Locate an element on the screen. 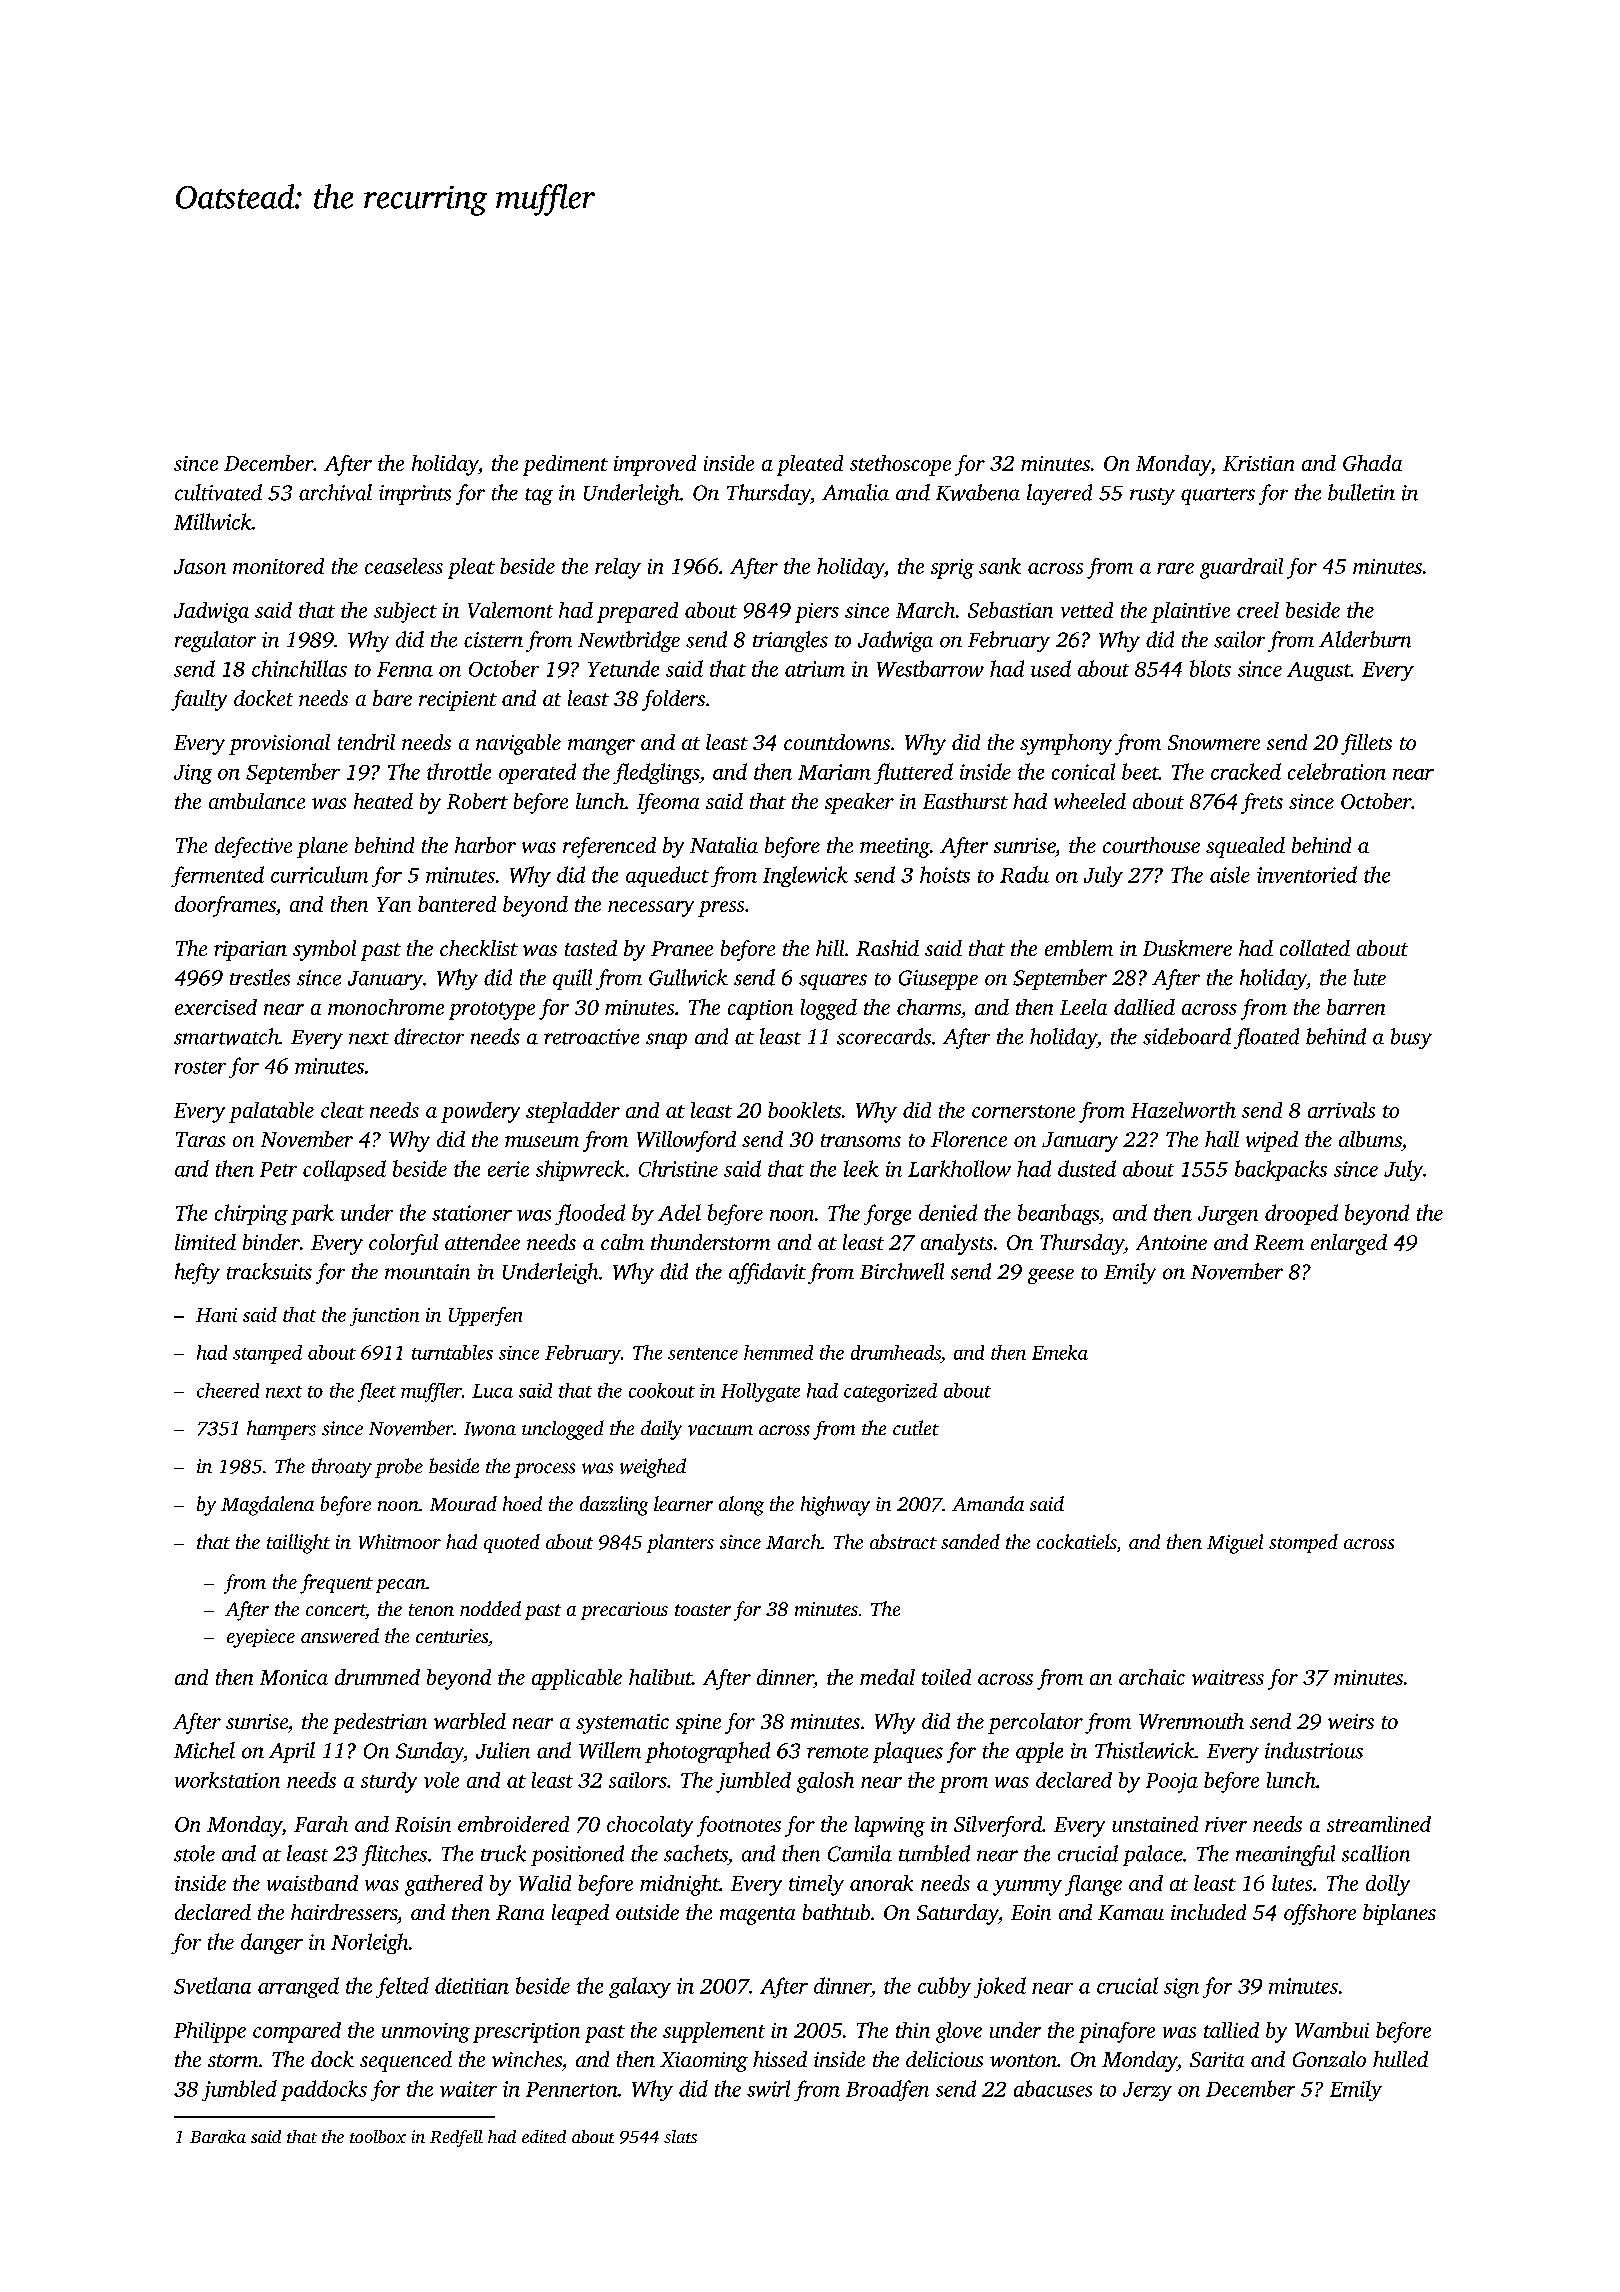 Image resolution: width=1620 pixels, height=2292 pixels. cultivated is located at coordinates (218, 492).
